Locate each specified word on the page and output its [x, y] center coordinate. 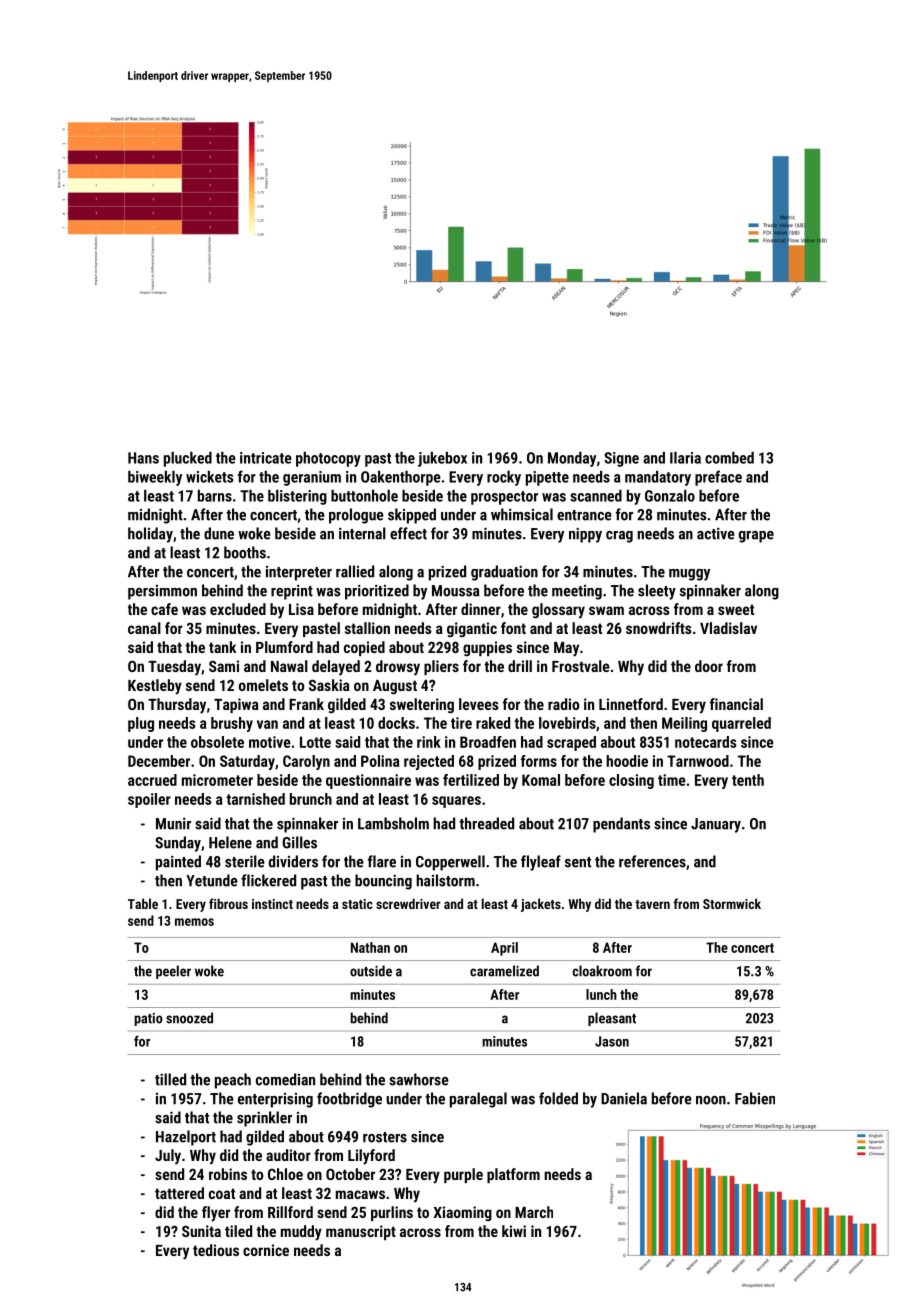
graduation [504, 573]
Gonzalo [670, 495]
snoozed [189, 1018]
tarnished [255, 799]
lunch [601, 994]
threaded [486, 823]
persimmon [162, 592]
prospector [504, 498]
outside [371, 971]
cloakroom [602, 971]
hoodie [627, 761]
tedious [216, 1250]
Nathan [370, 947]
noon [711, 1100]
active [716, 534]
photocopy [328, 459]
